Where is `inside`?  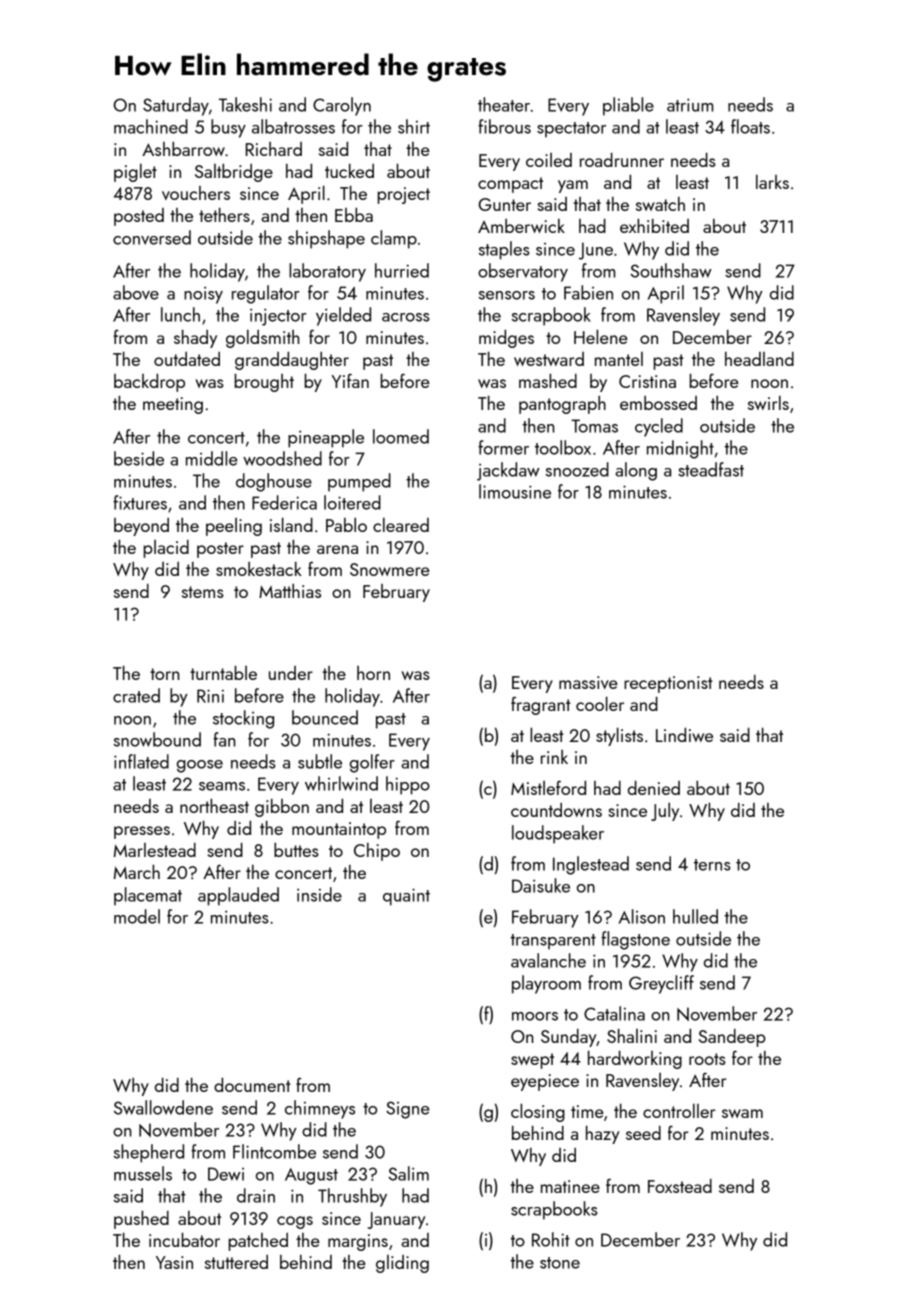
inside is located at coordinates (319, 894).
